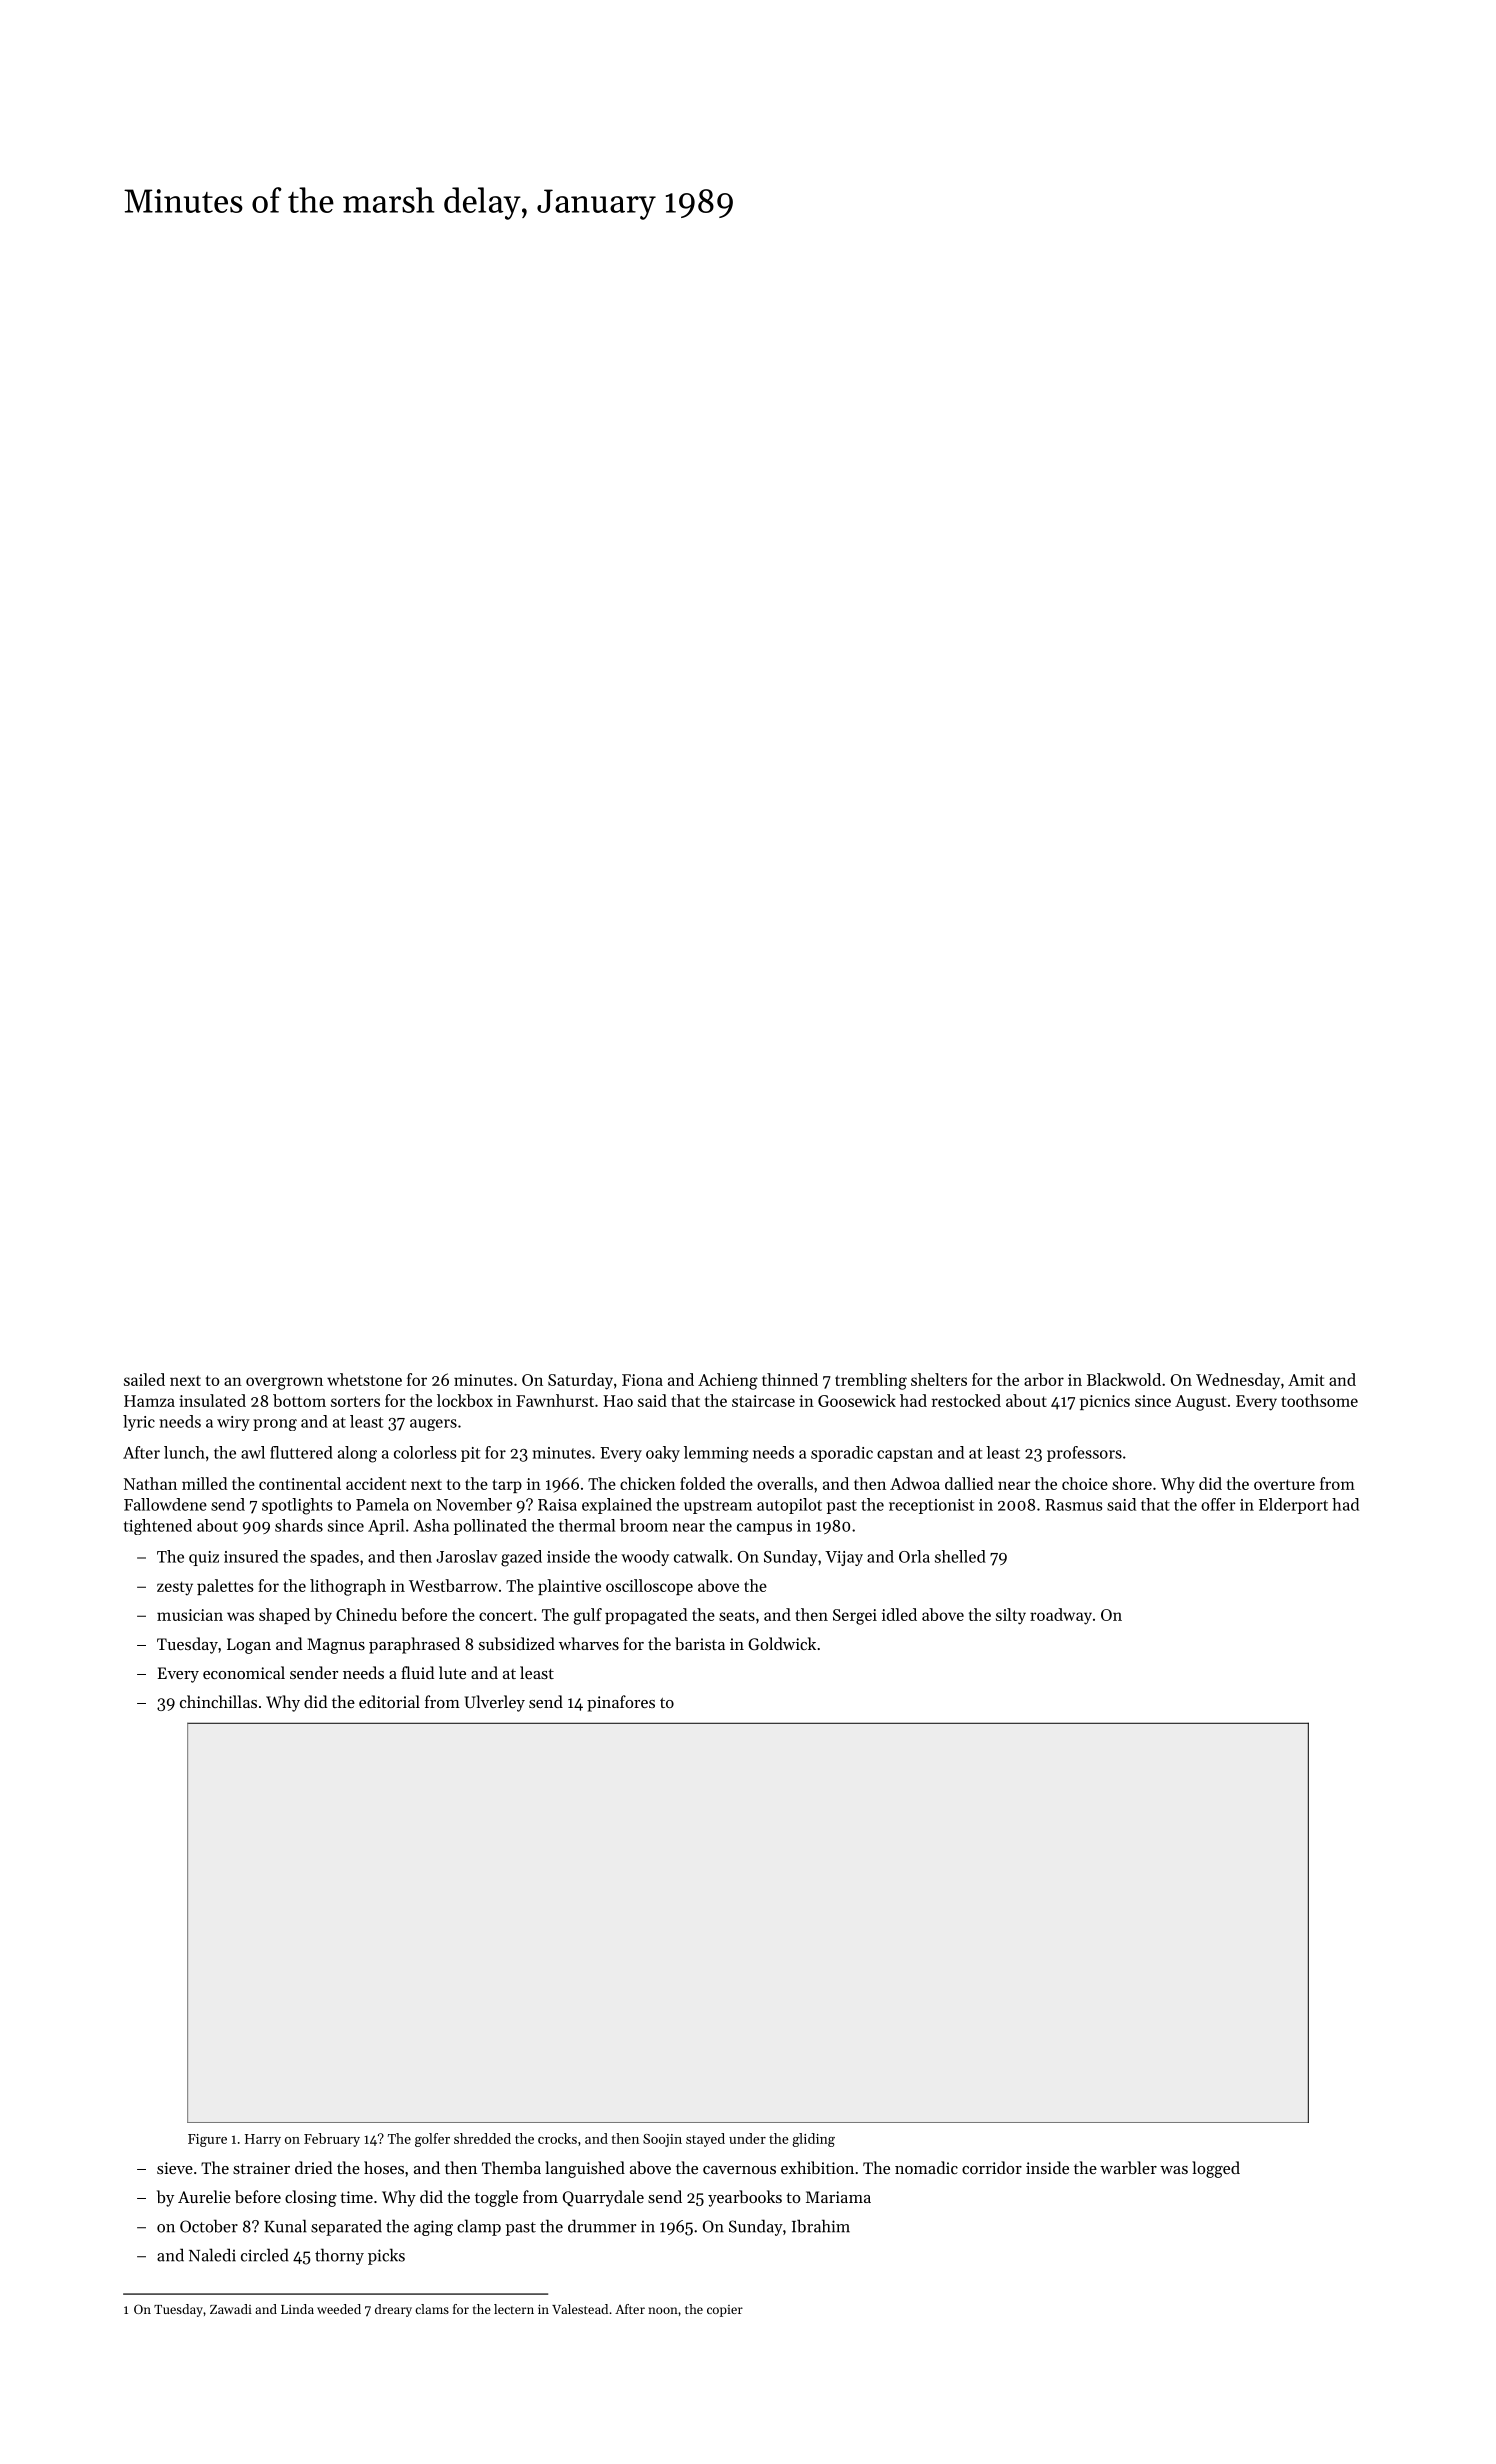  I want to click on stayed, so click(705, 2140).
